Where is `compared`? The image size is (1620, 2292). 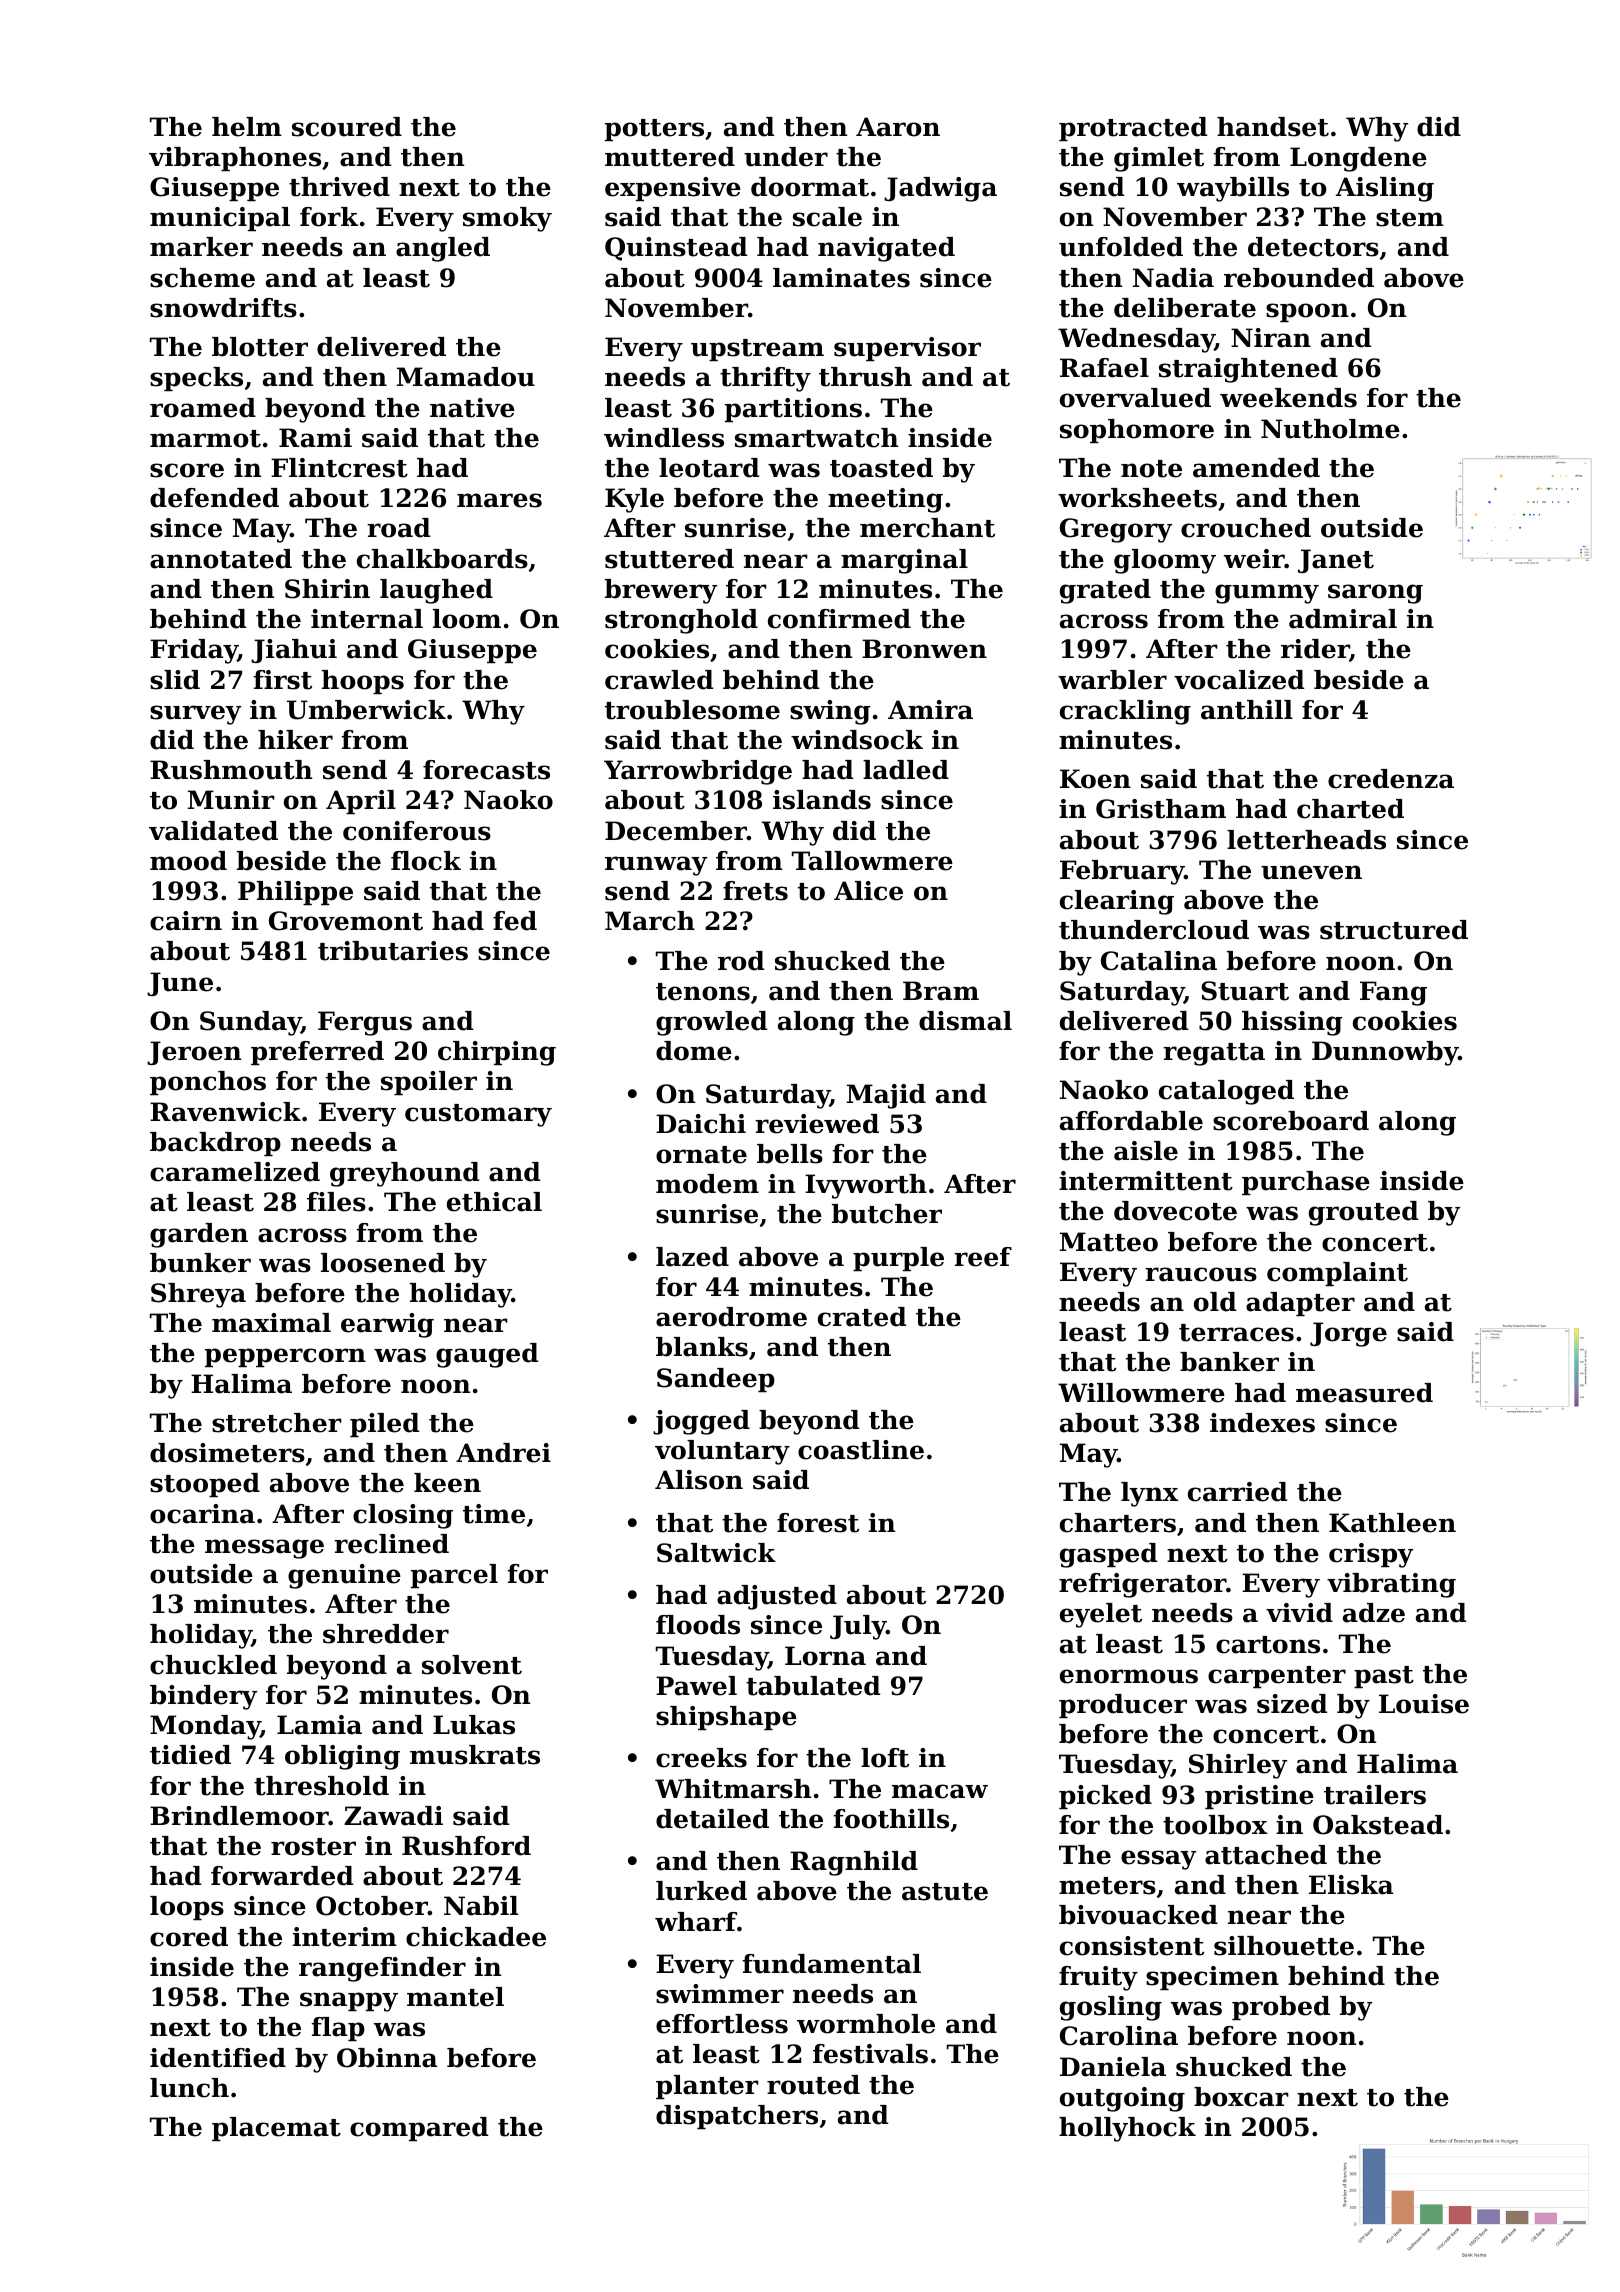 compared is located at coordinates (419, 2129).
